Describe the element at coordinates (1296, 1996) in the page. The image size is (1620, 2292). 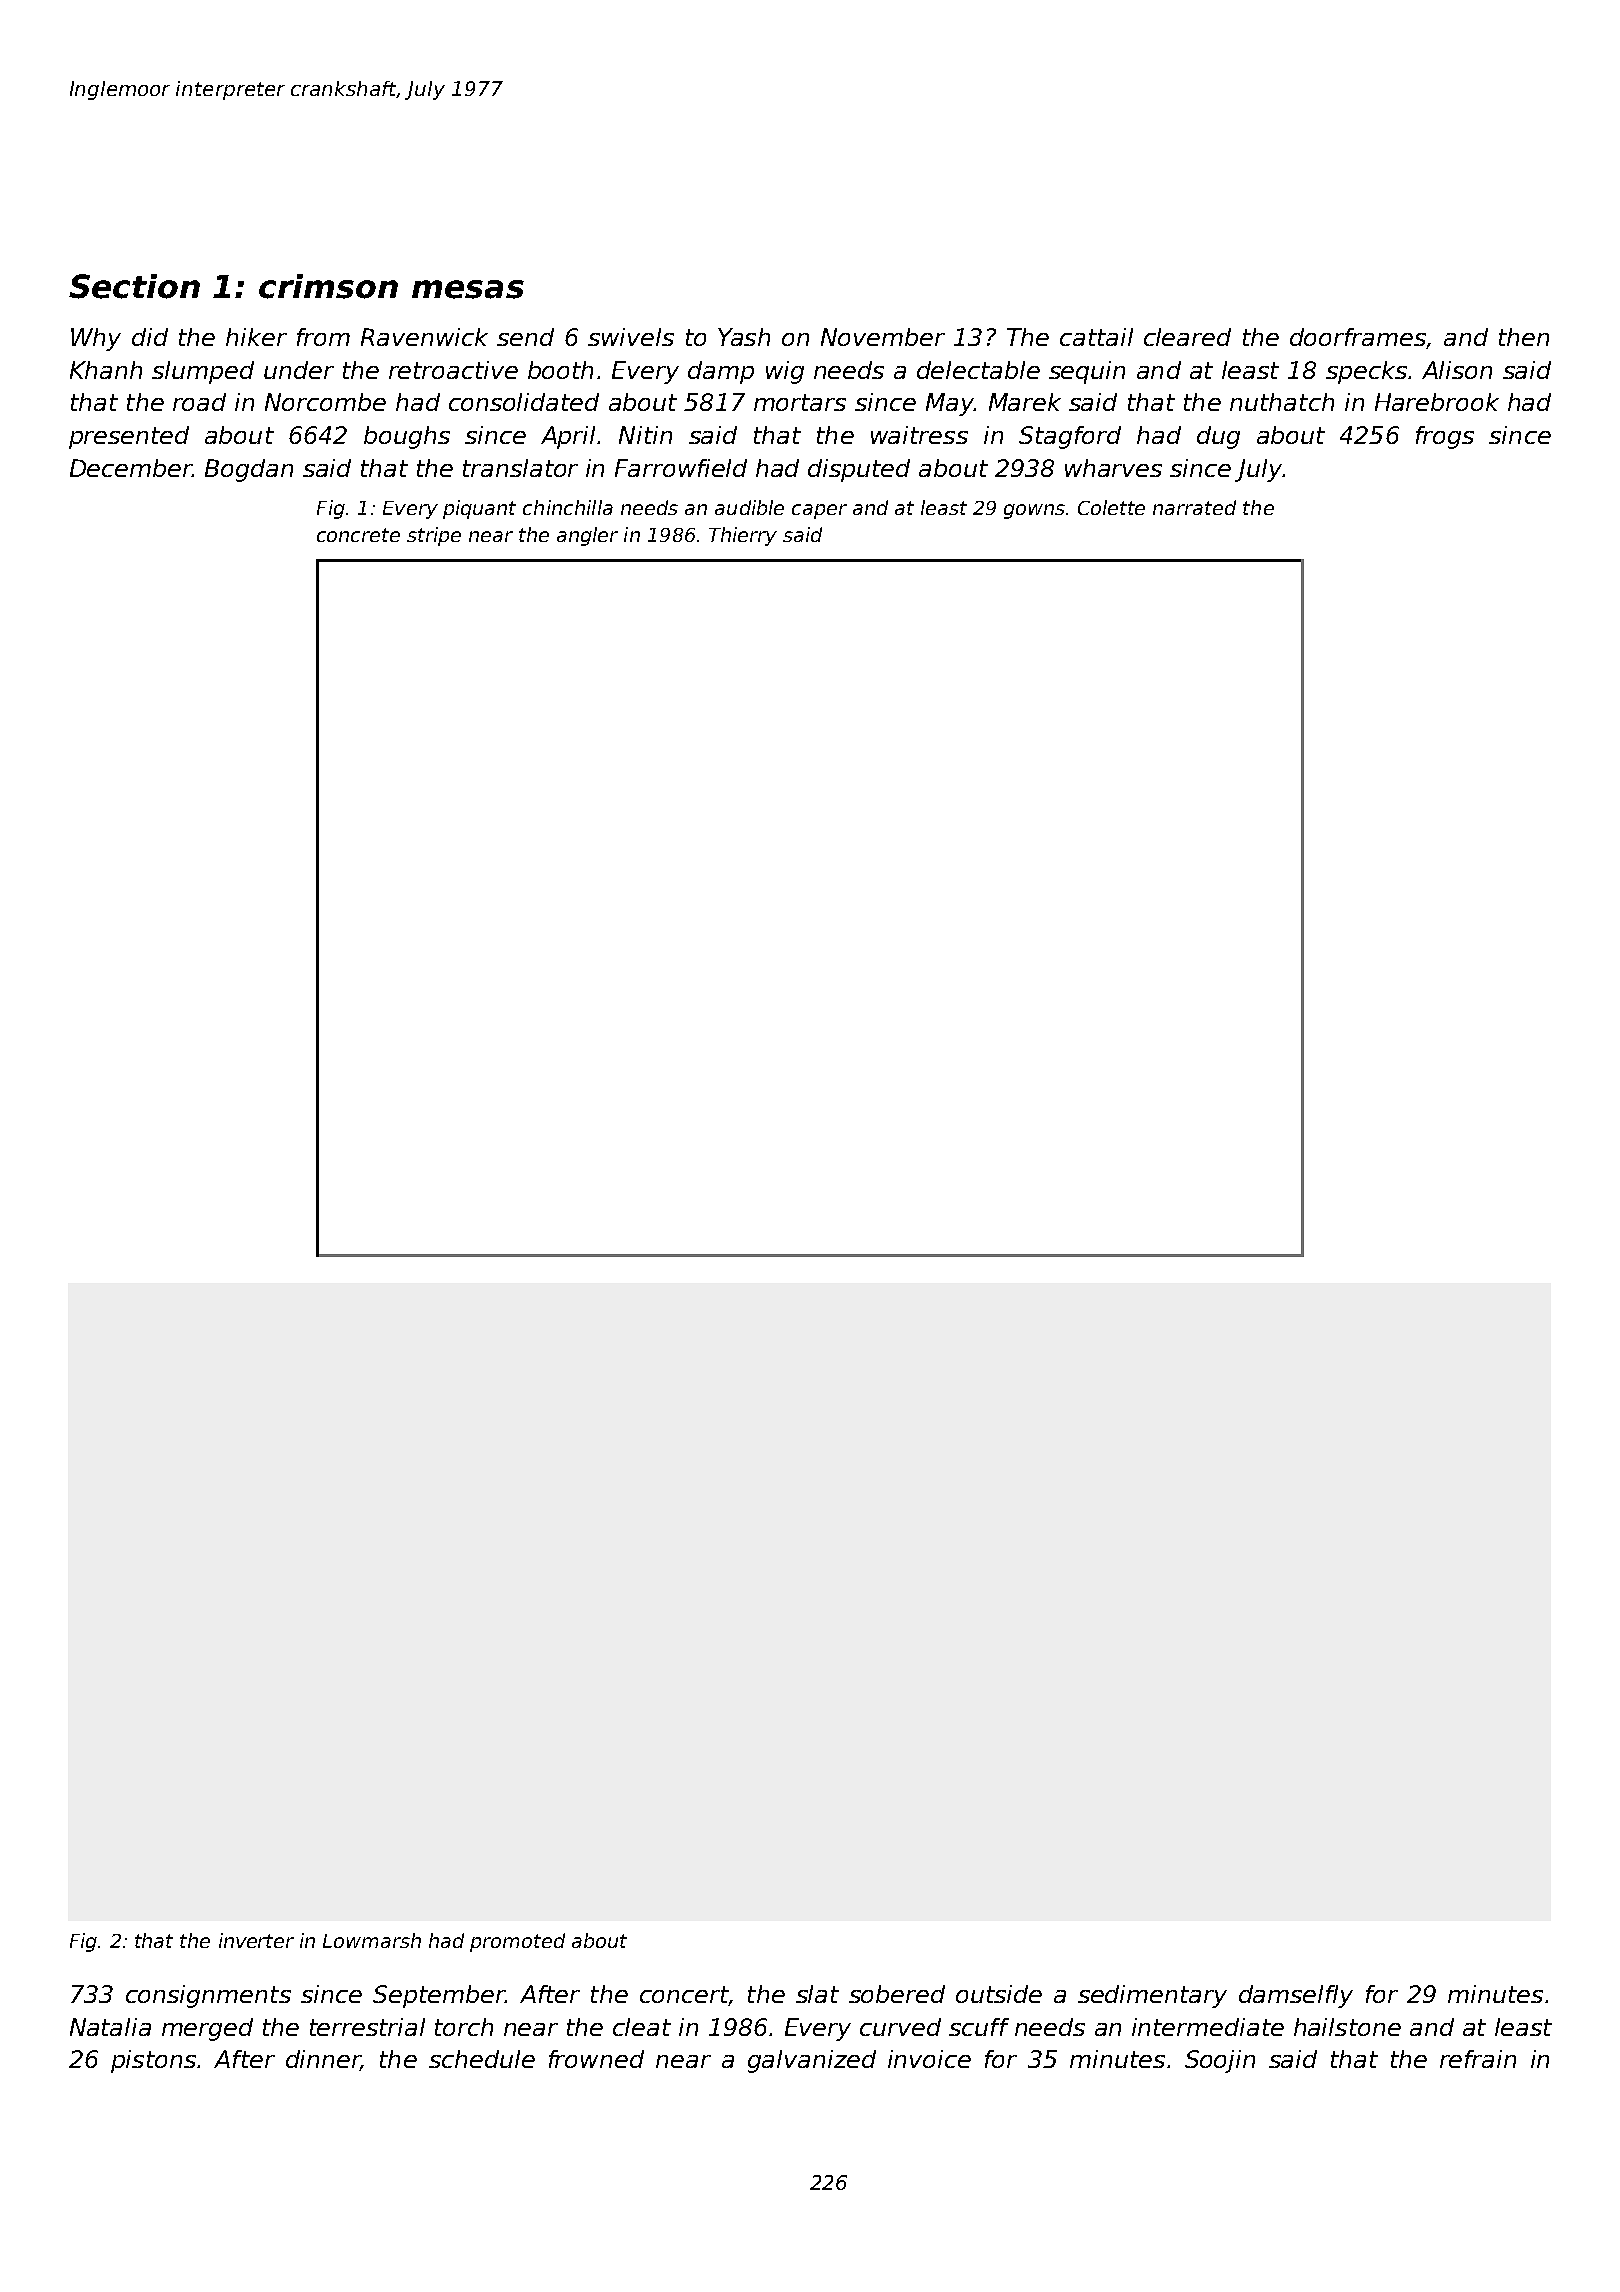
I see `damselfly` at that location.
